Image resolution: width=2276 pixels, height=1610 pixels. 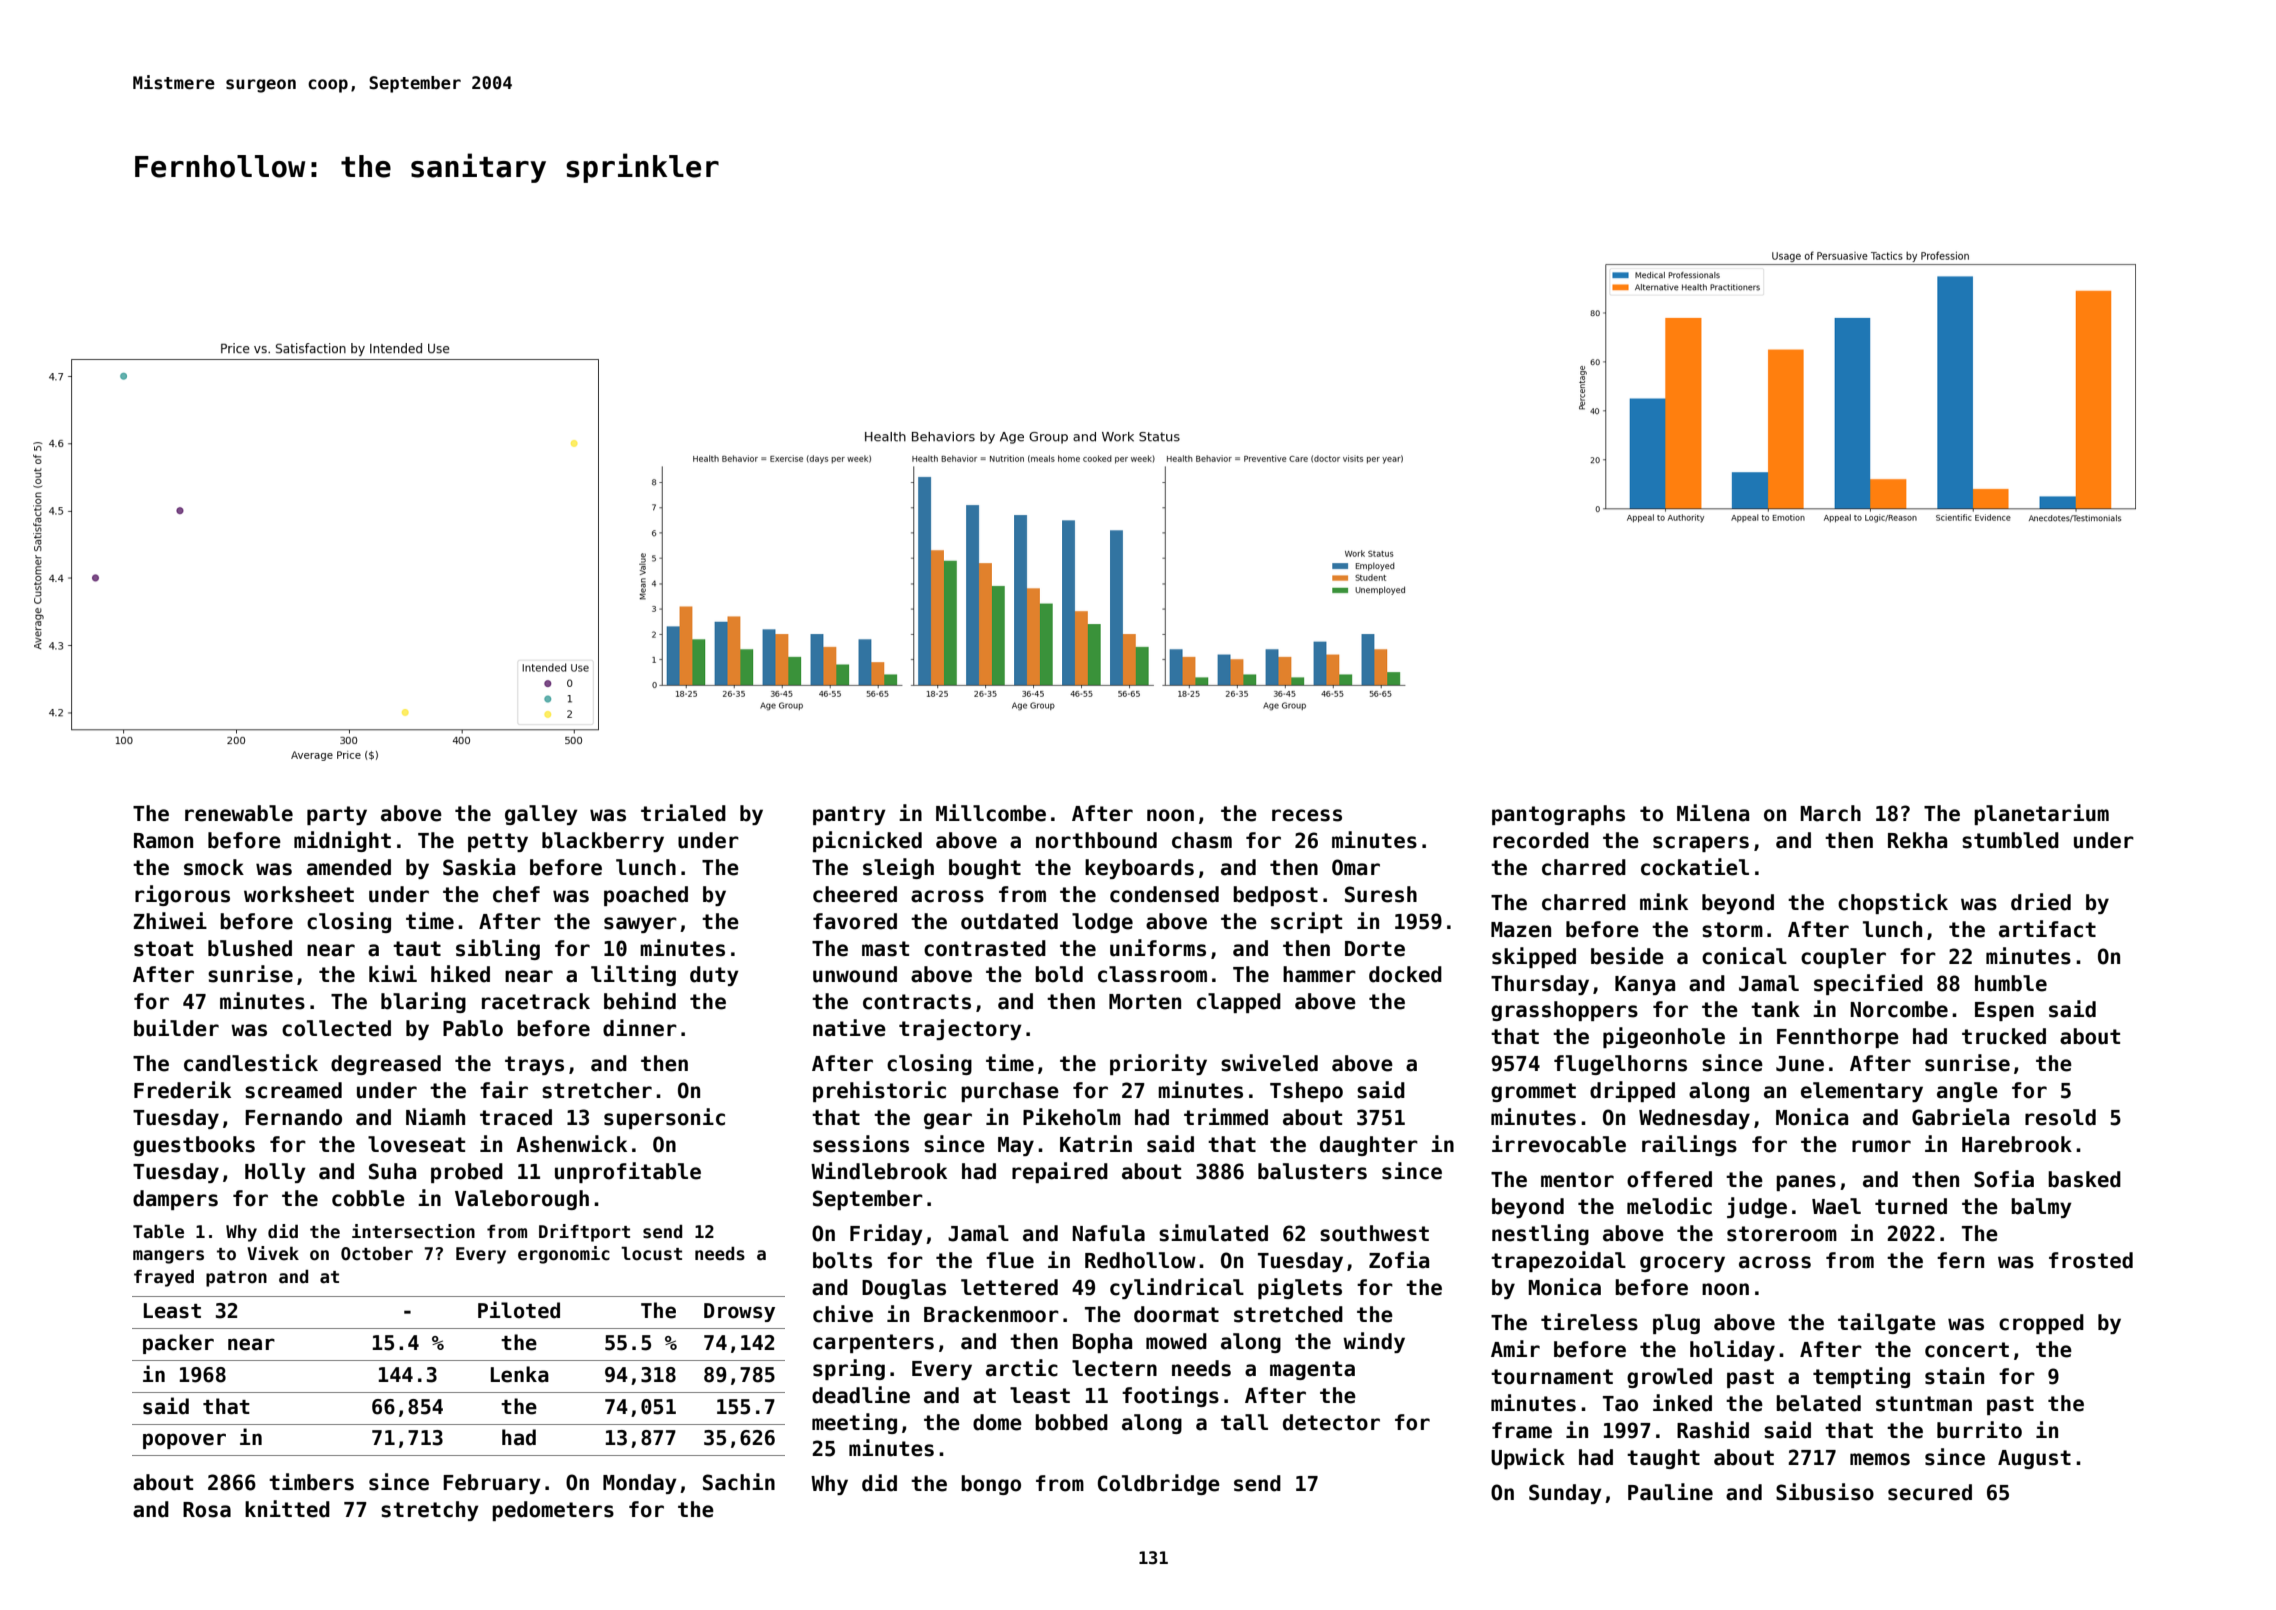 I want to click on rigorous, so click(x=182, y=895).
